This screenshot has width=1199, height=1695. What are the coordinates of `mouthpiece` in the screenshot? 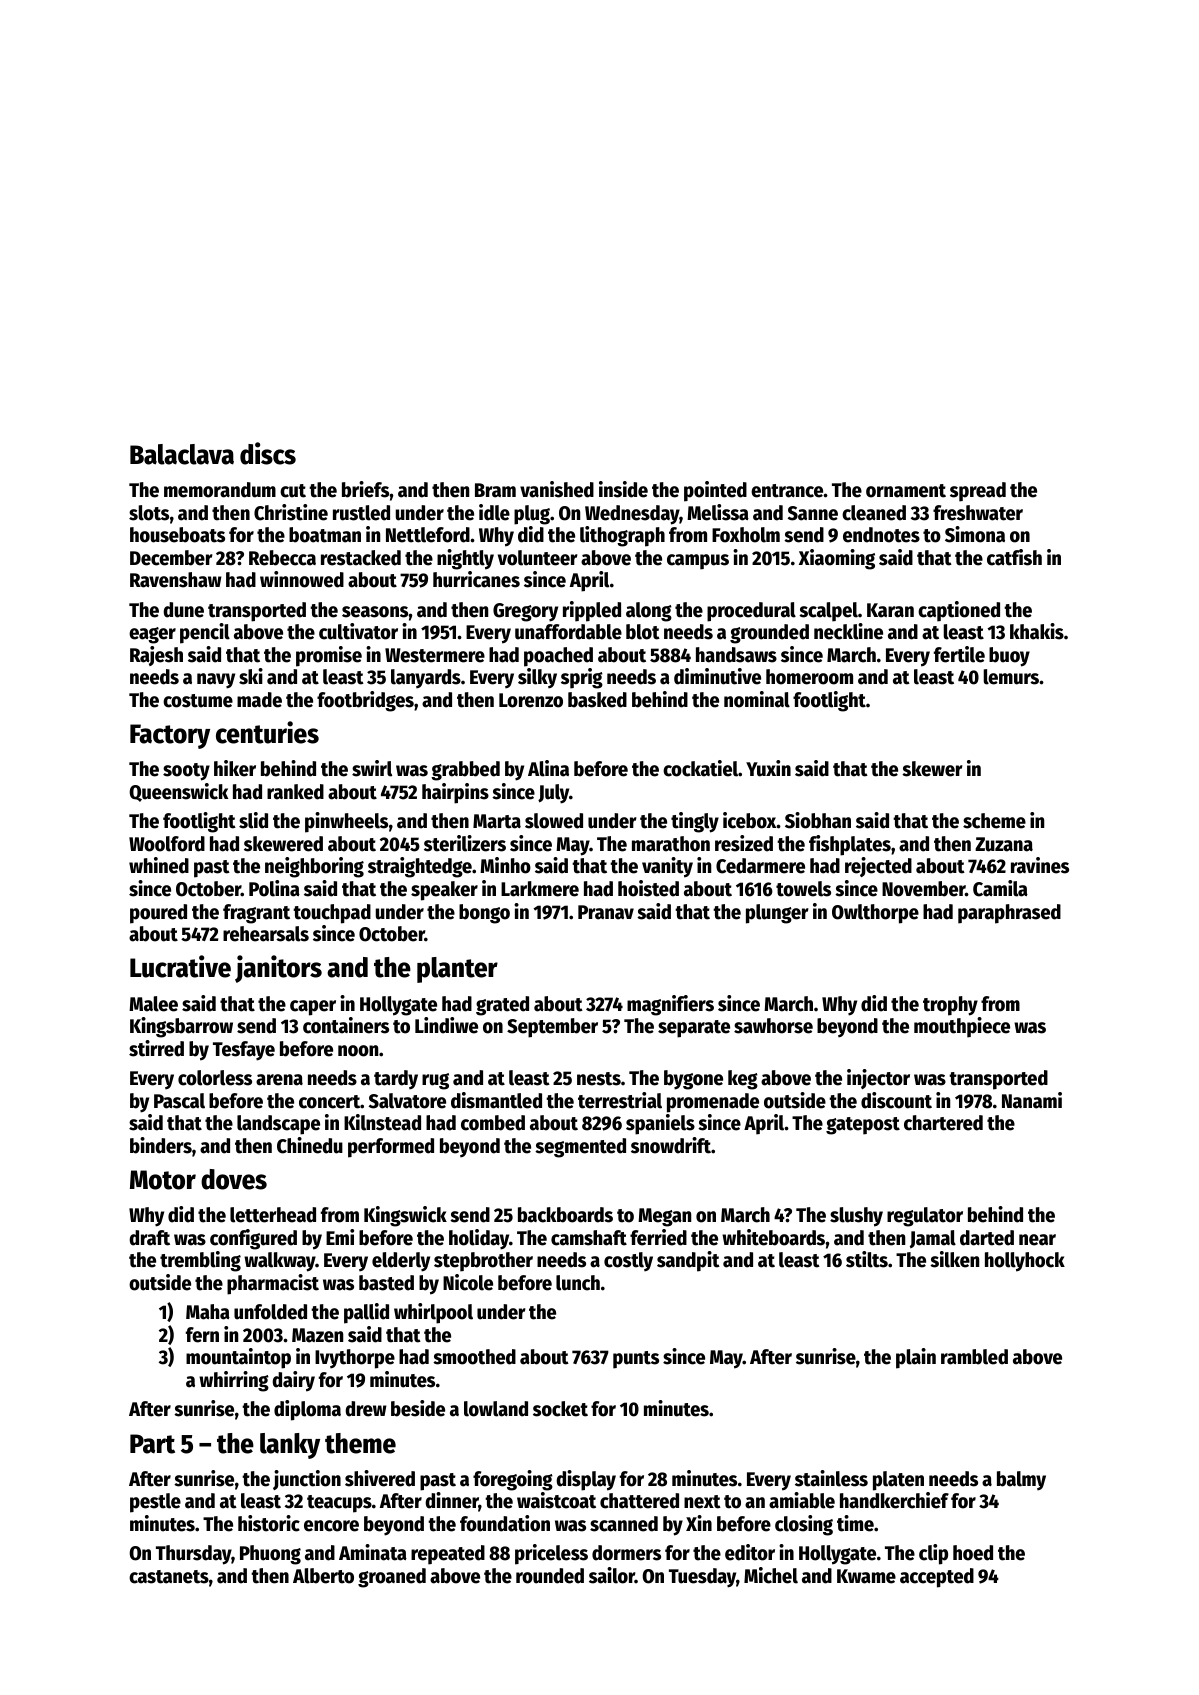 It's located at (962, 1027).
